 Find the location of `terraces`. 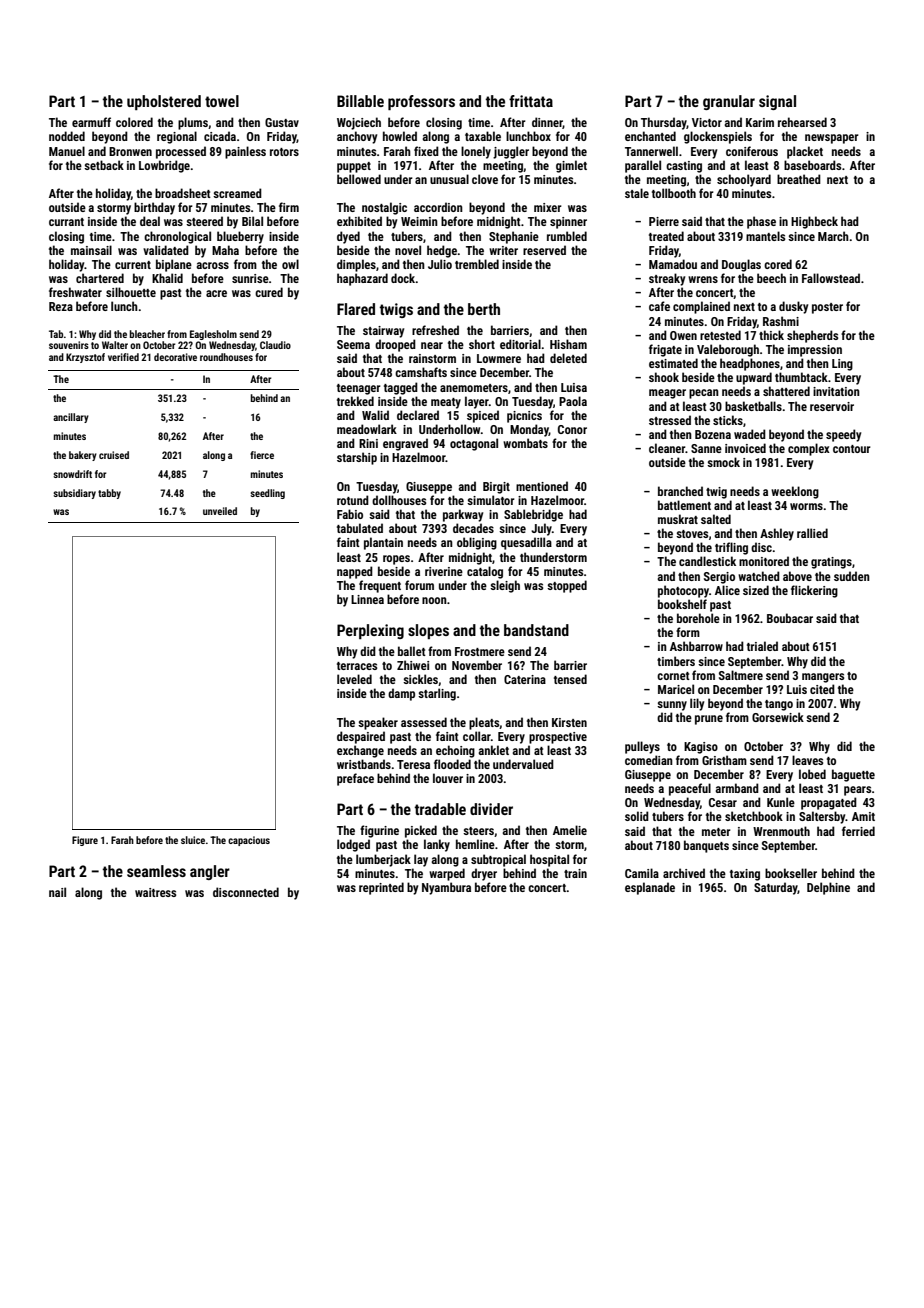

terraces is located at coordinates (357, 666).
